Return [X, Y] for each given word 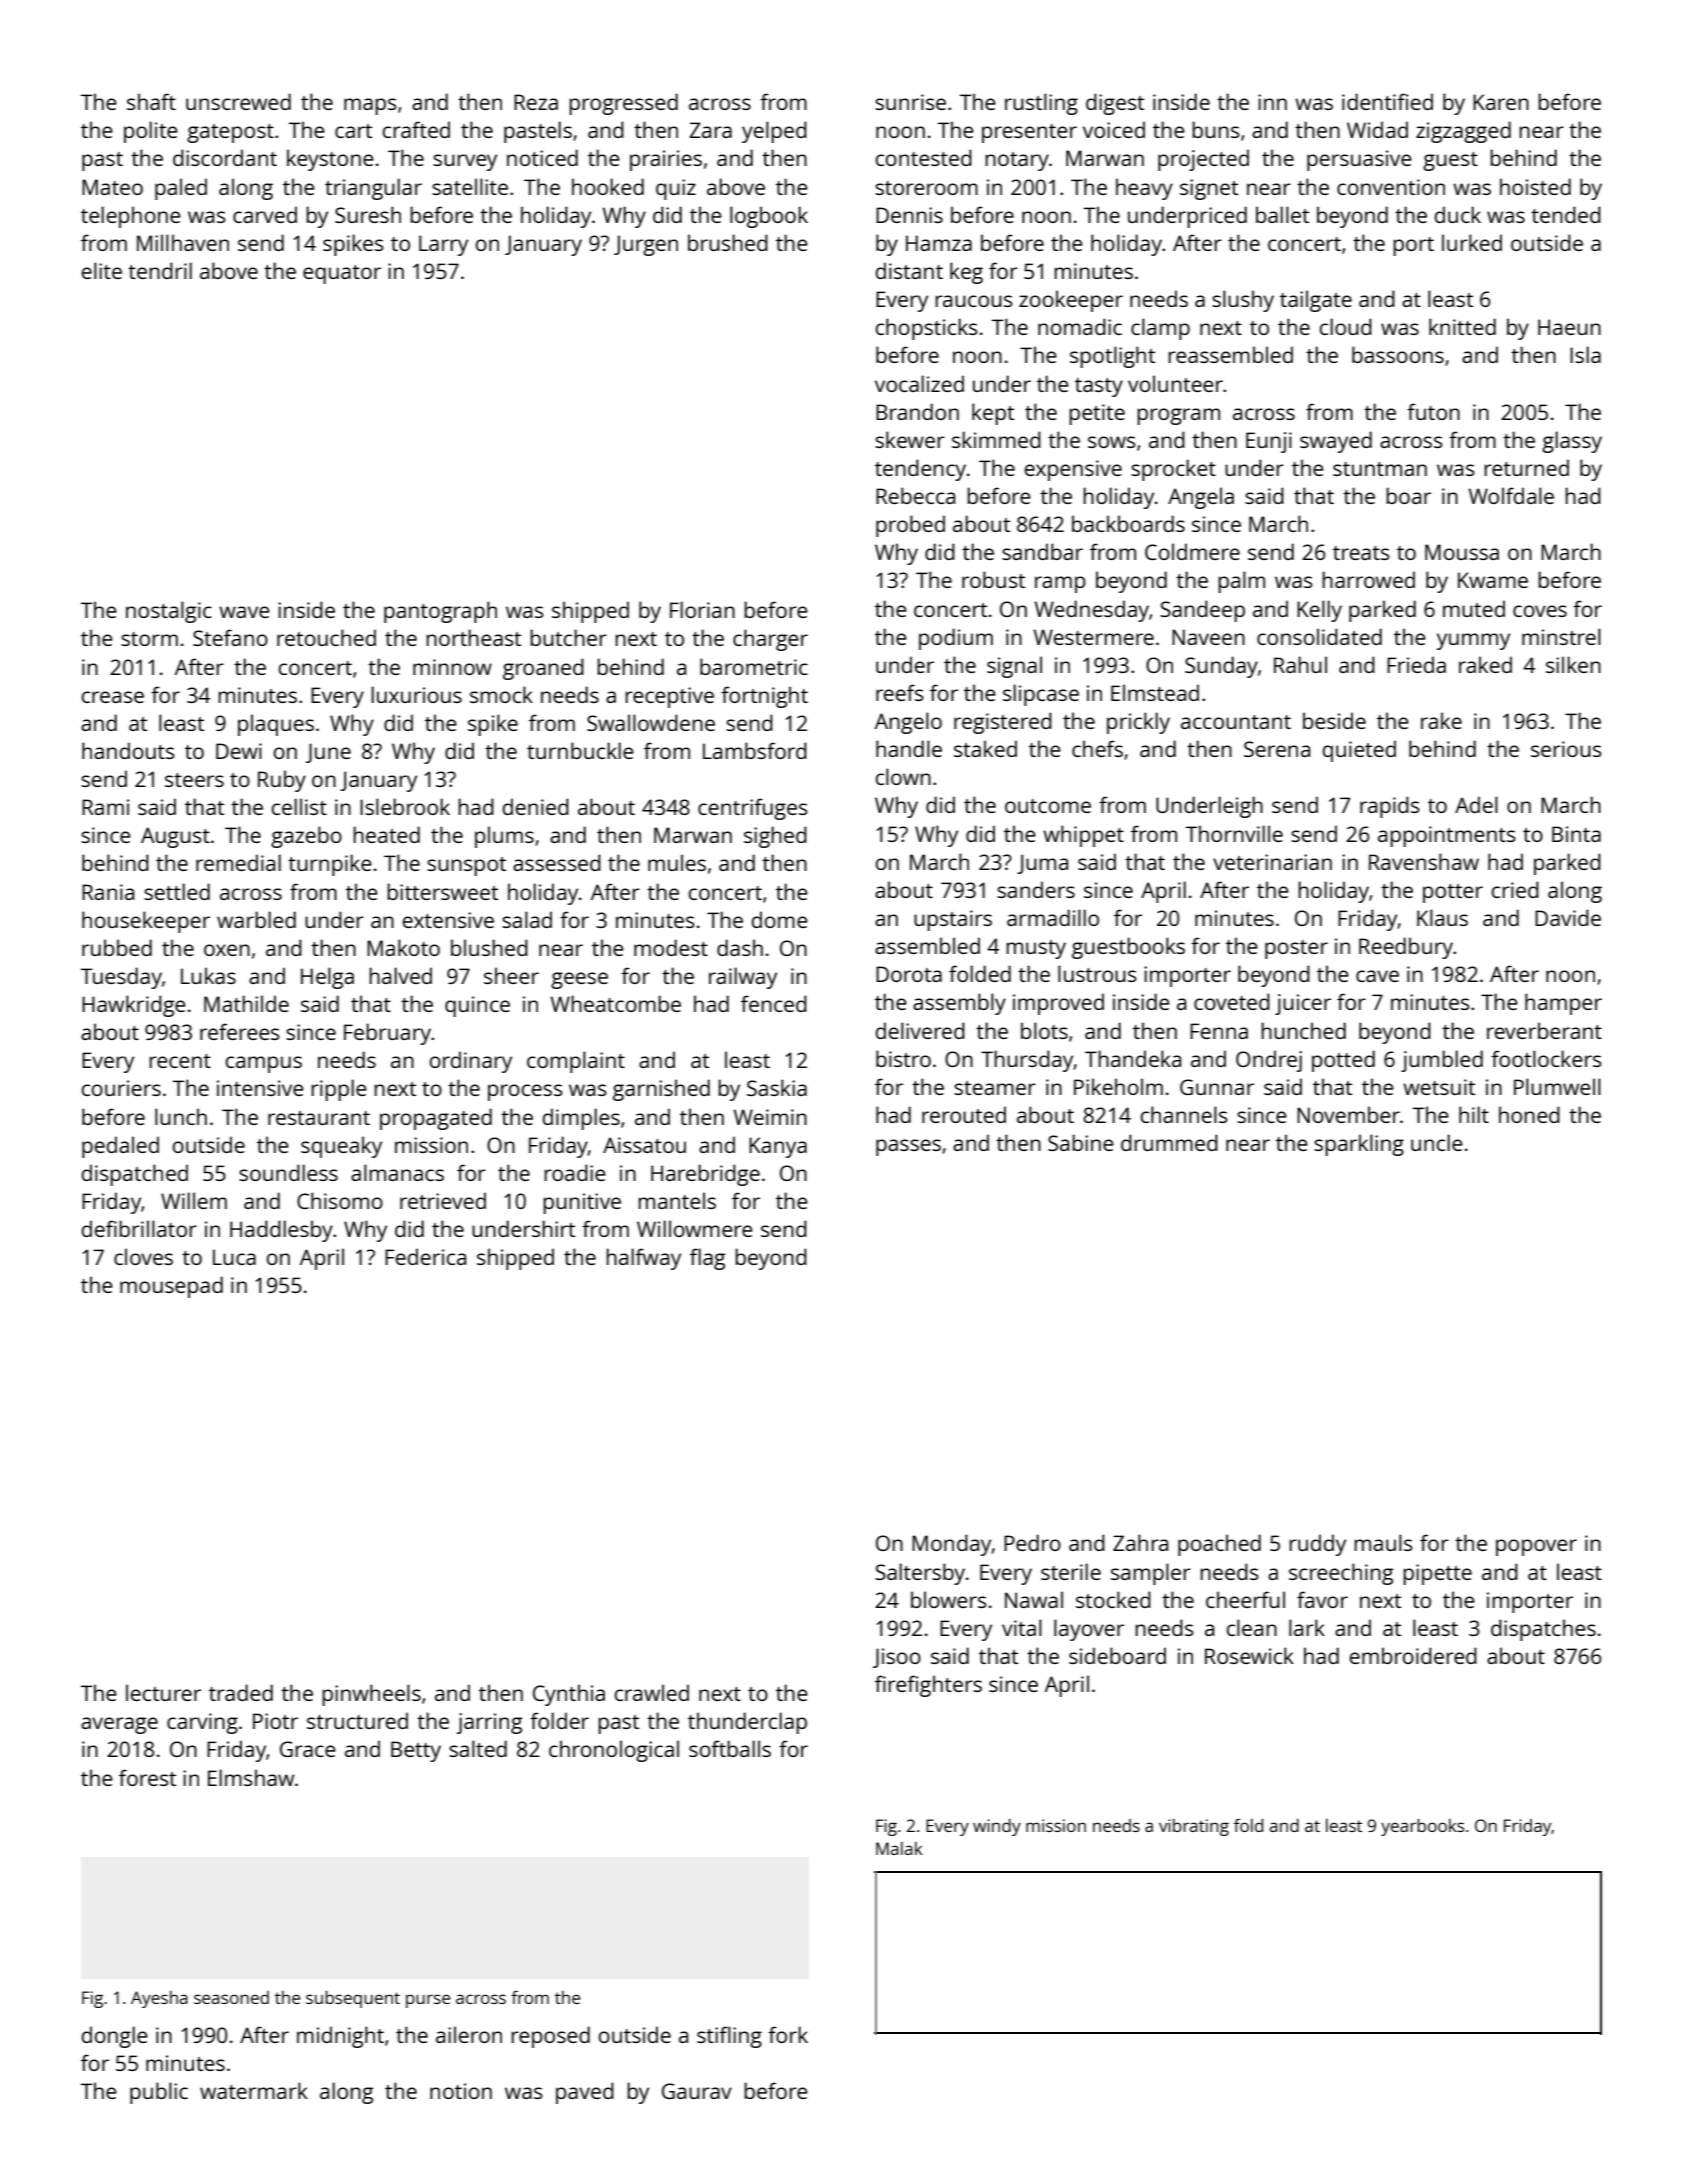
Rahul [1300, 664]
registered [1003, 723]
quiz [676, 189]
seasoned [231, 1997]
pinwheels [371, 1695]
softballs [730, 1748]
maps [370, 106]
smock [501, 694]
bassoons [1398, 354]
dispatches [1543, 1630]
